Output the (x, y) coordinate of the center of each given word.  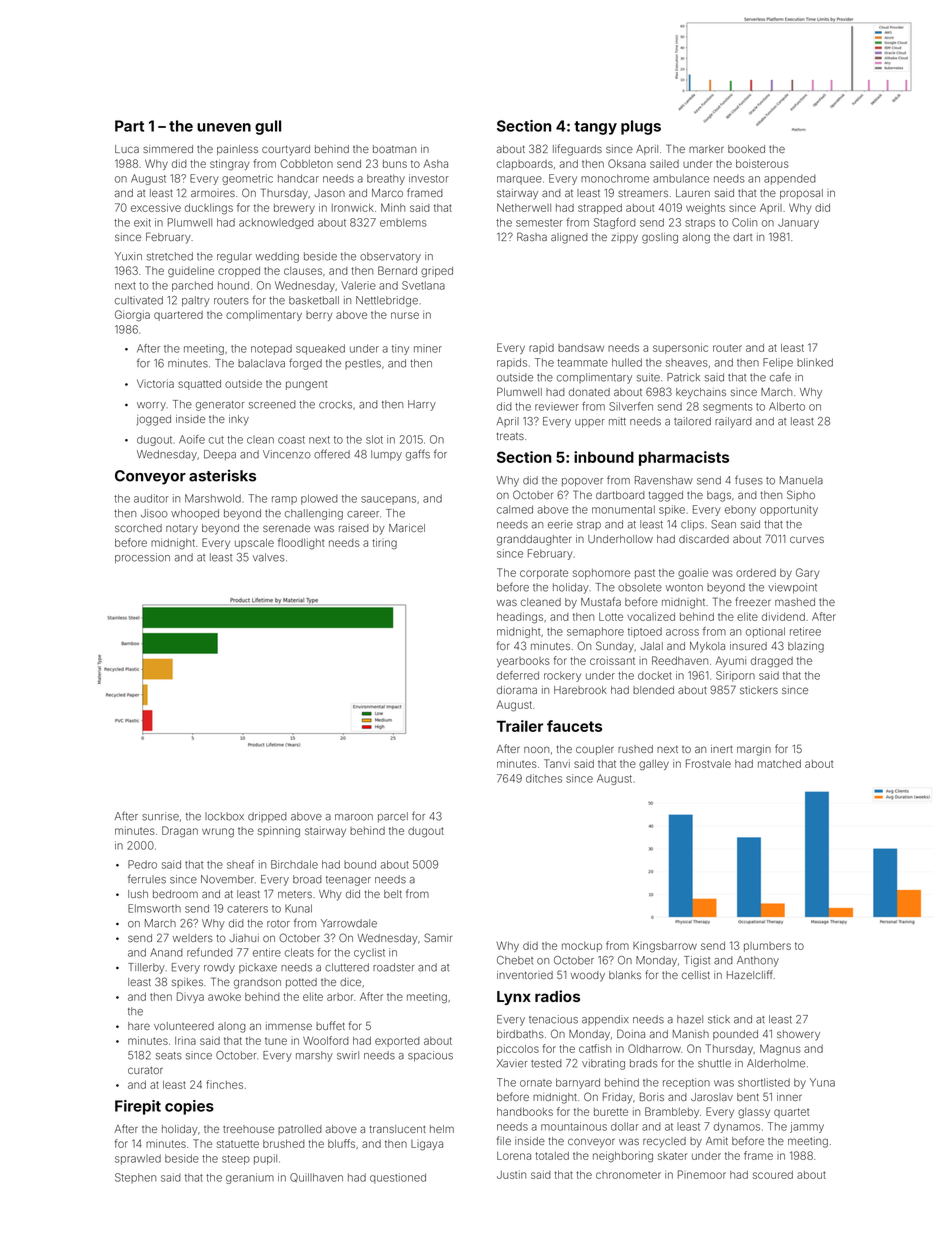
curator (145, 1070)
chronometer (628, 1175)
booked (746, 149)
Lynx (514, 998)
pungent (306, 385)
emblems (403, 222)
